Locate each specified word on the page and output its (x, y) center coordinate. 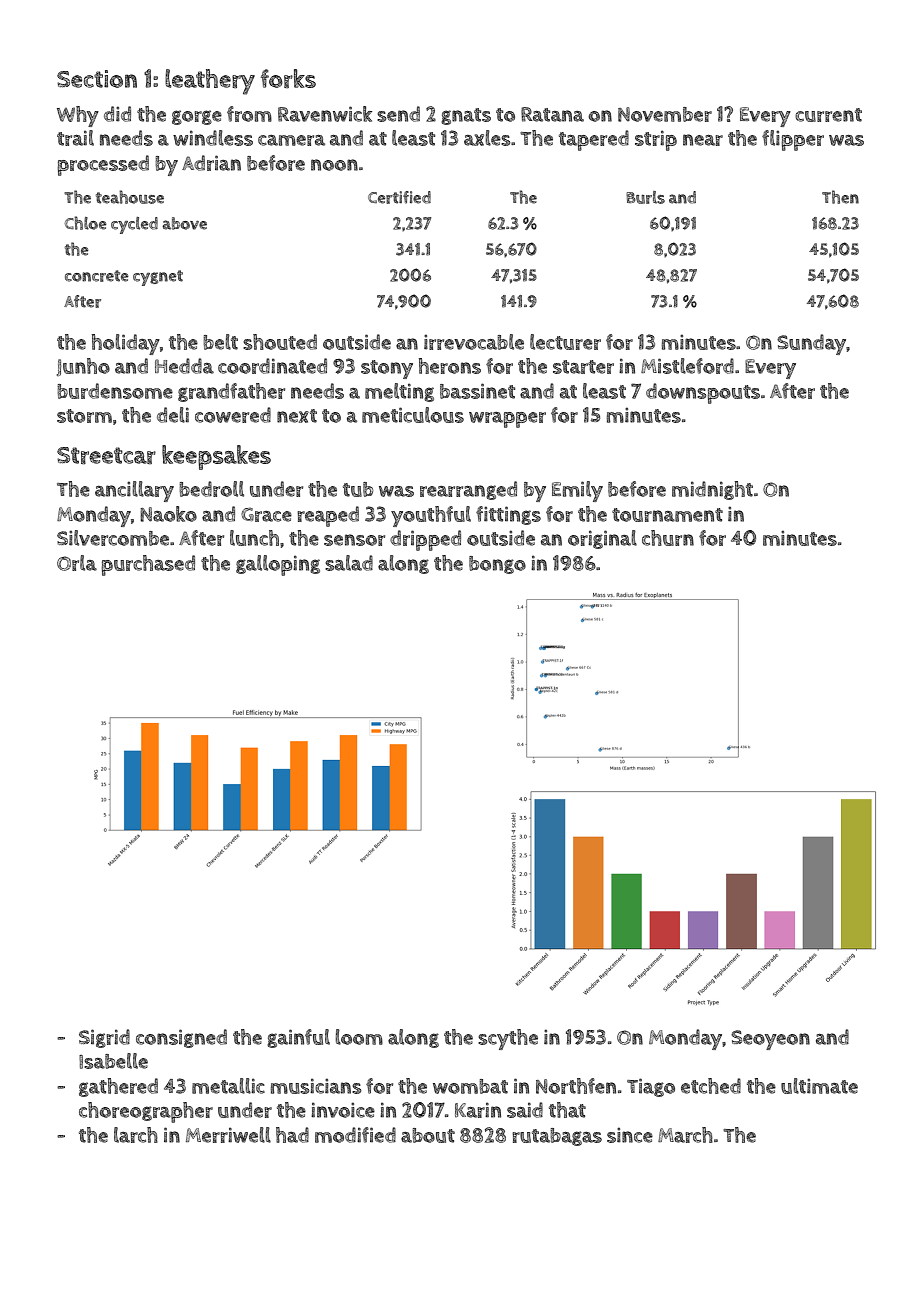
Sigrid (104, 1038)
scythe (508, 1039)
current (828, 115)
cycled (134, 225)
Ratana (552, 114)
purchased (148, 565)
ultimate (819, 1086)
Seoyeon (770, 1040)
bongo (497, 565)
